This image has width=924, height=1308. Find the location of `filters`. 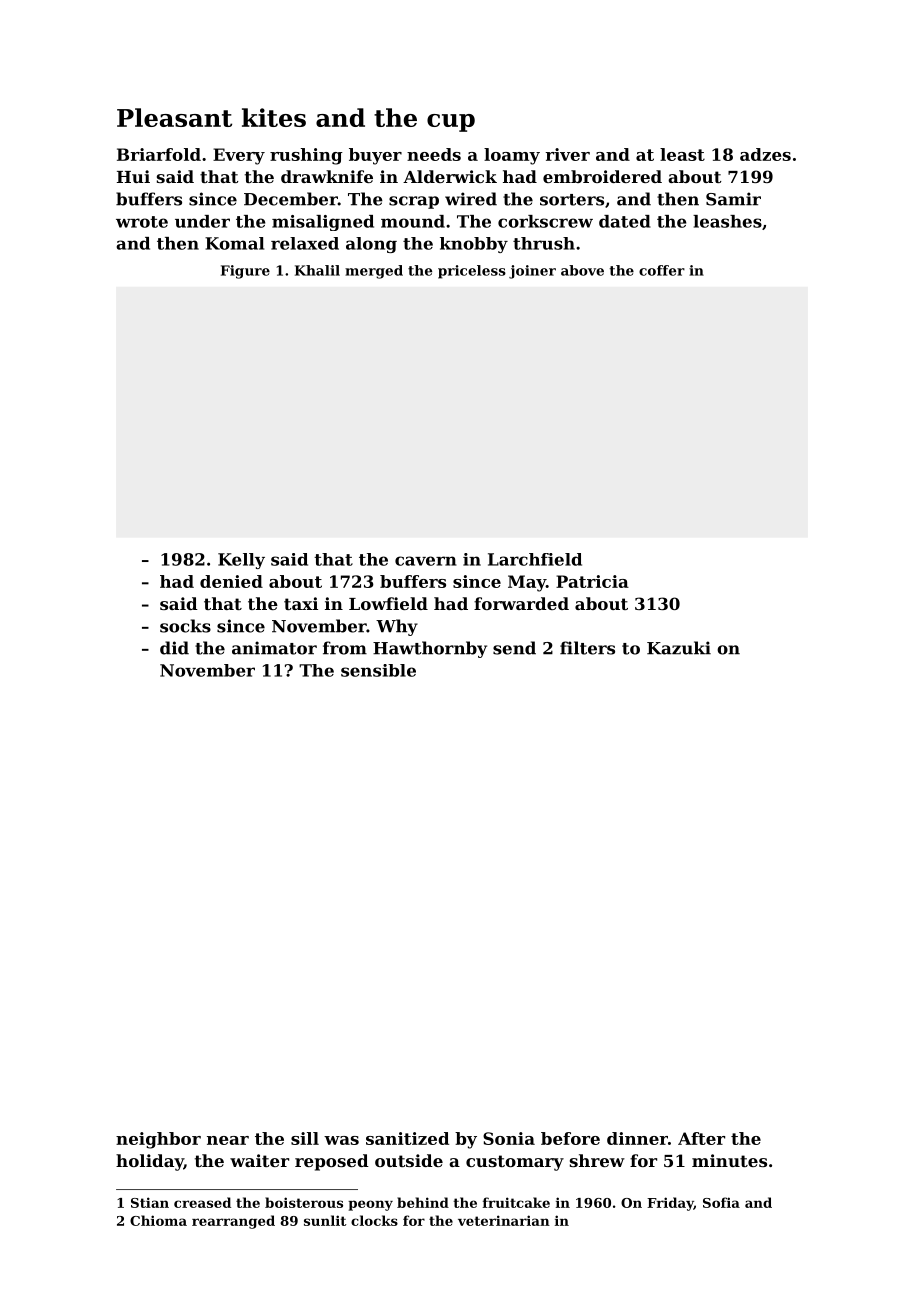

filters is located at coordinates (587, 648).
